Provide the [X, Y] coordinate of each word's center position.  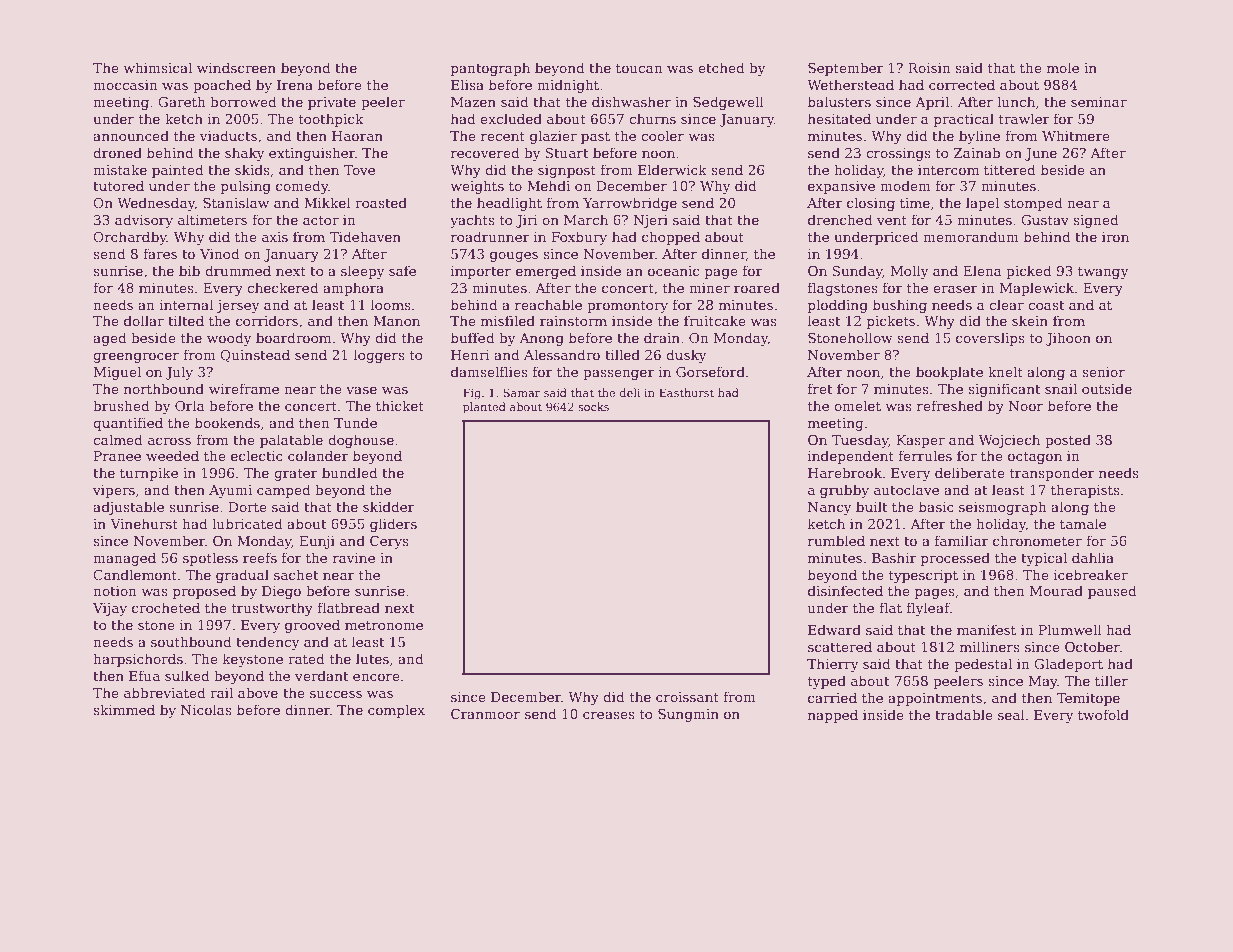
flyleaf [928, 609]
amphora [353, 289]
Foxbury [579, 238]
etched [721, 67]
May [1043, 682]
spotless [210, 559]
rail [221, 692]
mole [1063, 67]
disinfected [845, 590]
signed [1096, 221]
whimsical [157, 67]
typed [827, 682]
